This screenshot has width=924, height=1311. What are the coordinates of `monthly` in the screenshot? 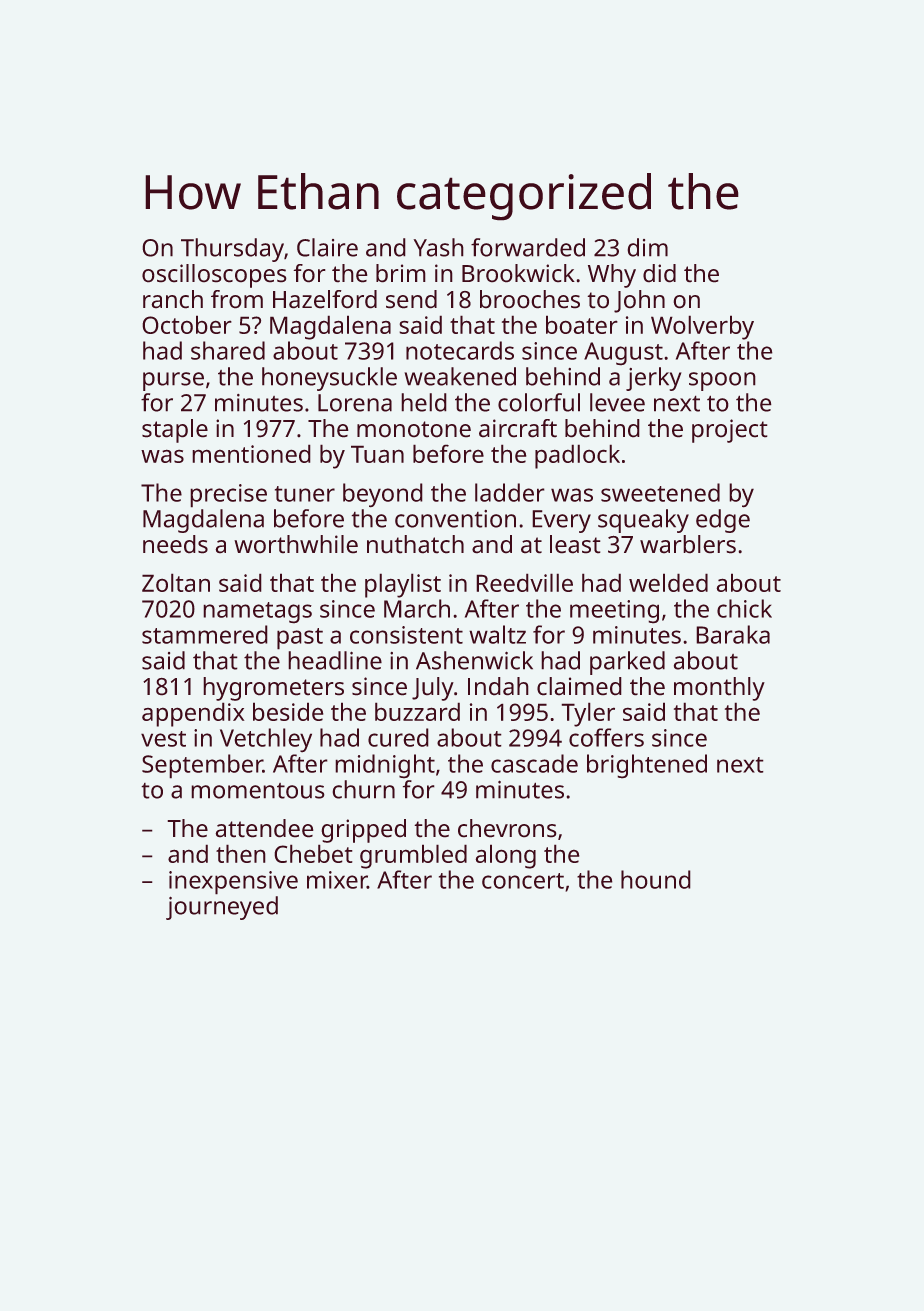 It's located at (719, 689).
